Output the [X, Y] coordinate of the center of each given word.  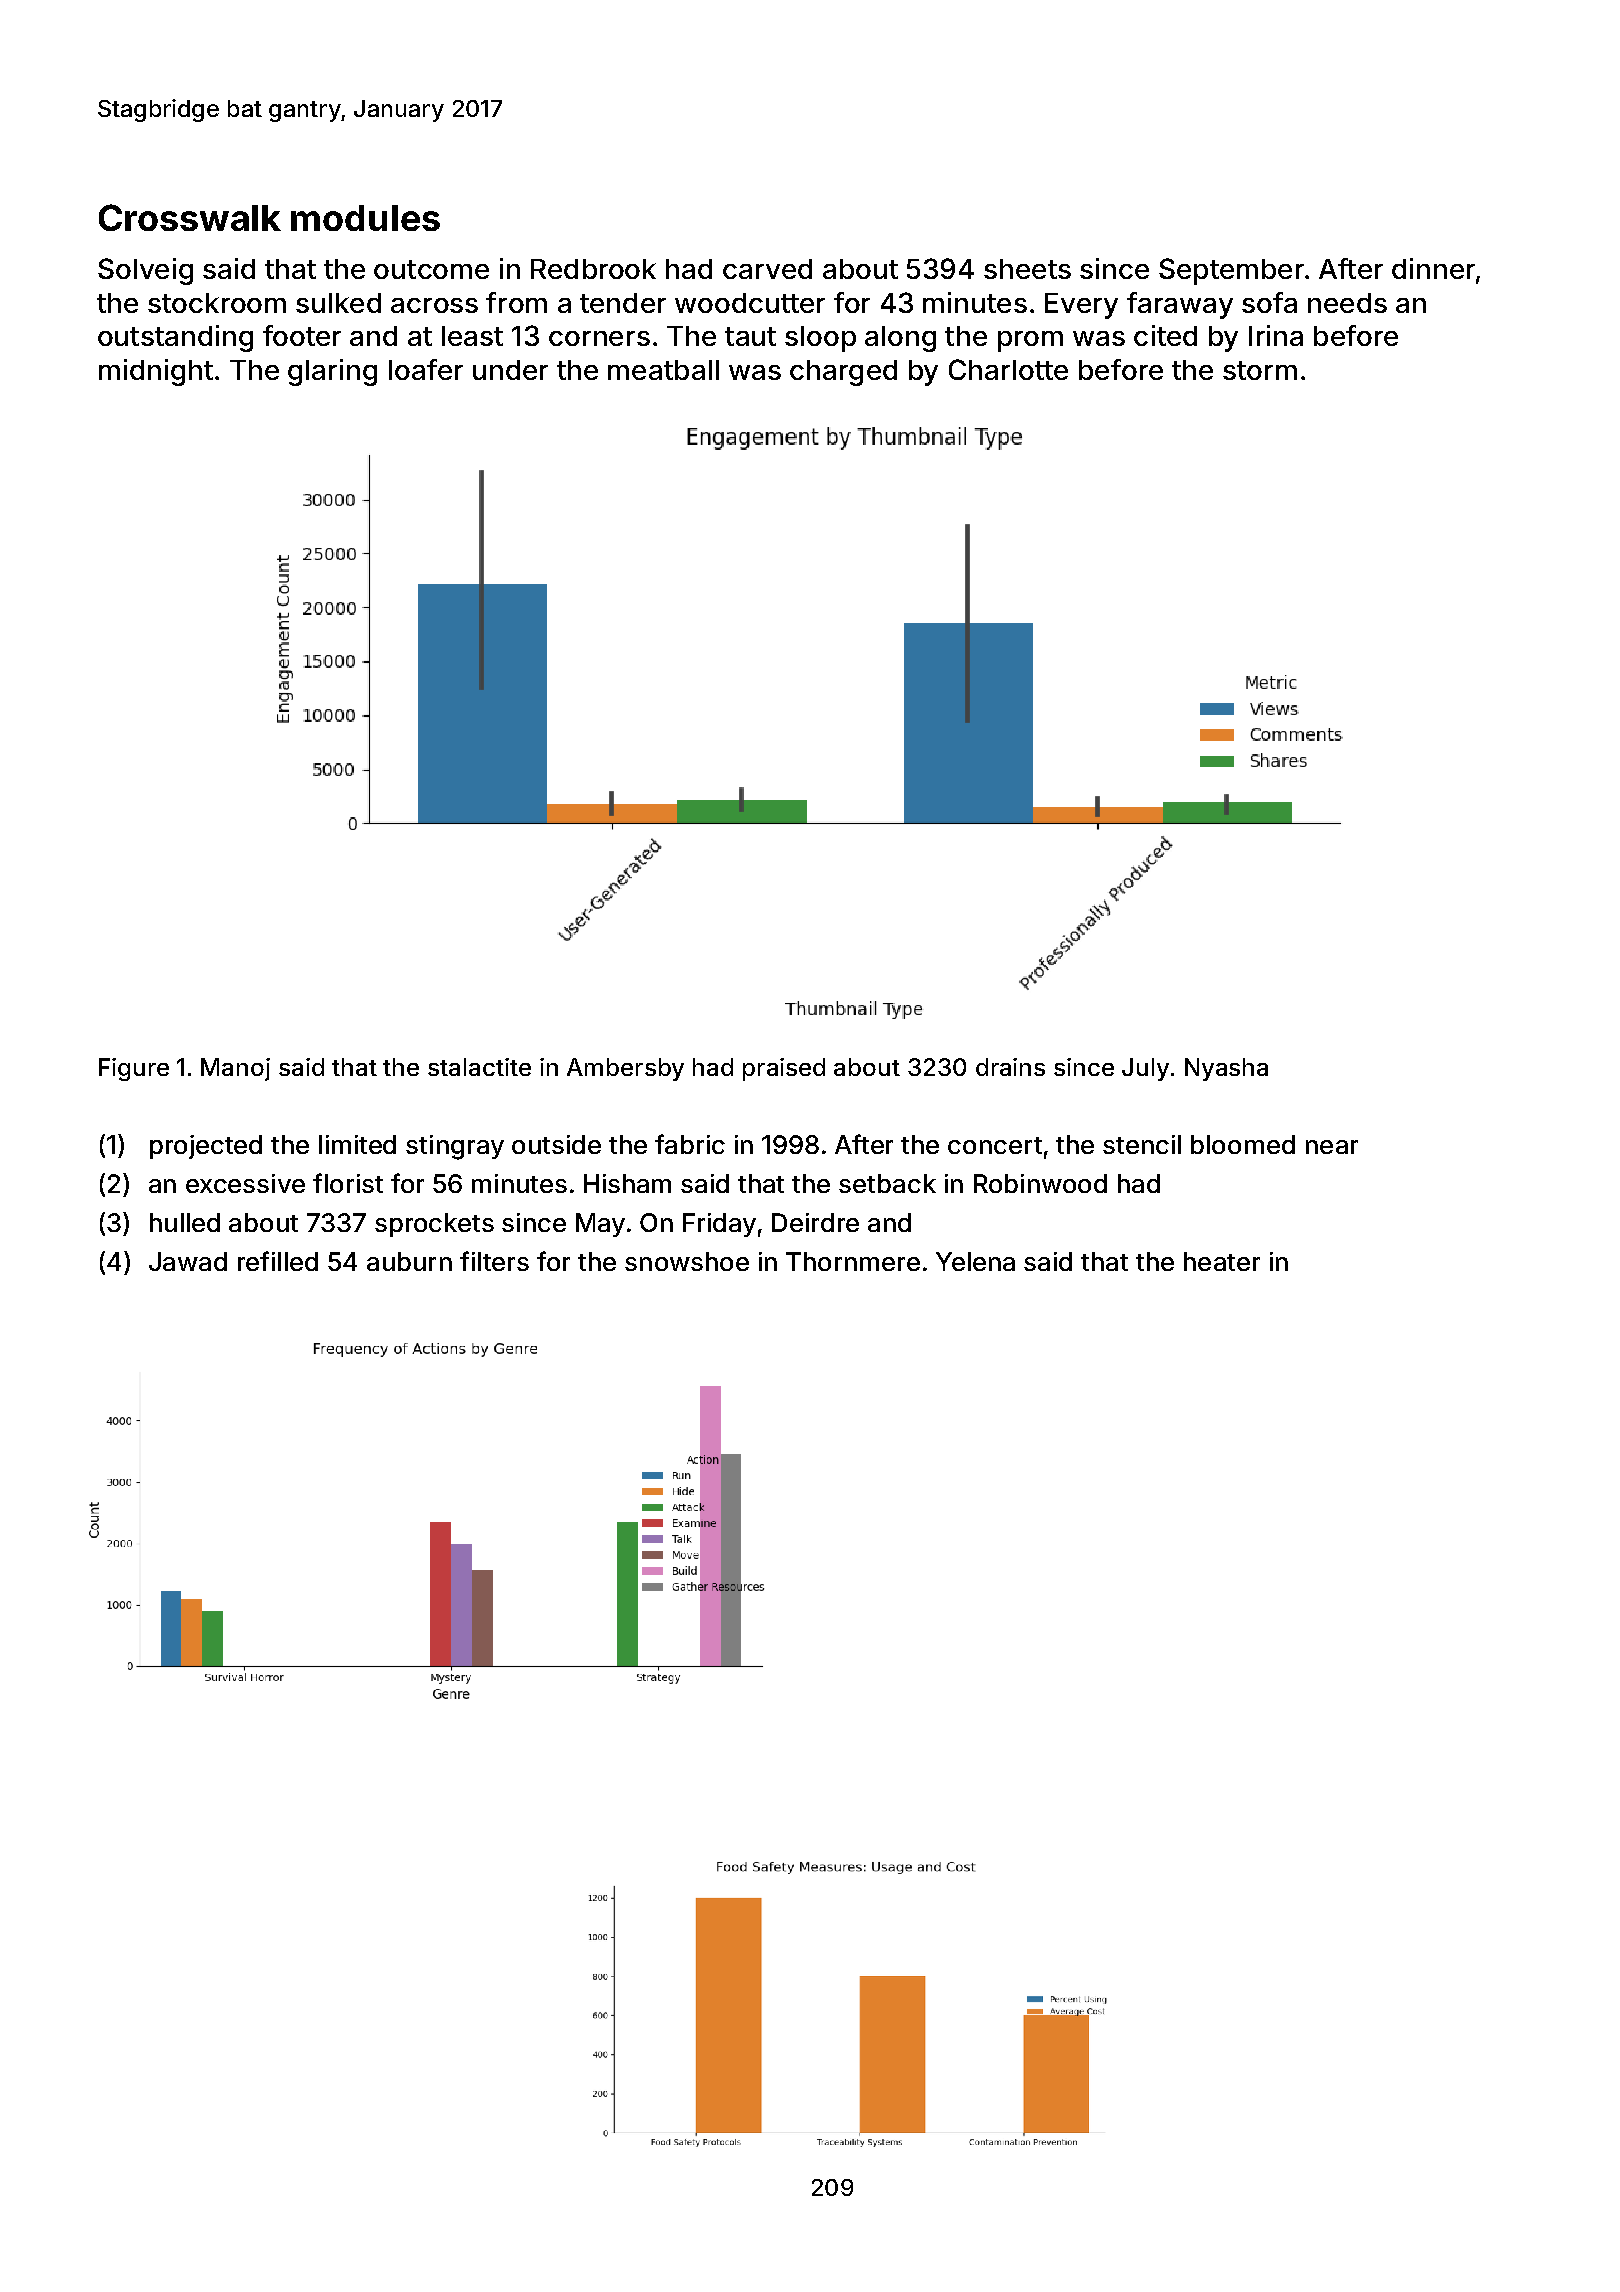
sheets [1027, 269]
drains [1010, 1067]
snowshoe [687, 1261]
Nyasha [1226, 1069]
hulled [185, 1222]
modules [365, 218]
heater [1222, 1261]
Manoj [235, 1069]
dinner [1433, 268]
